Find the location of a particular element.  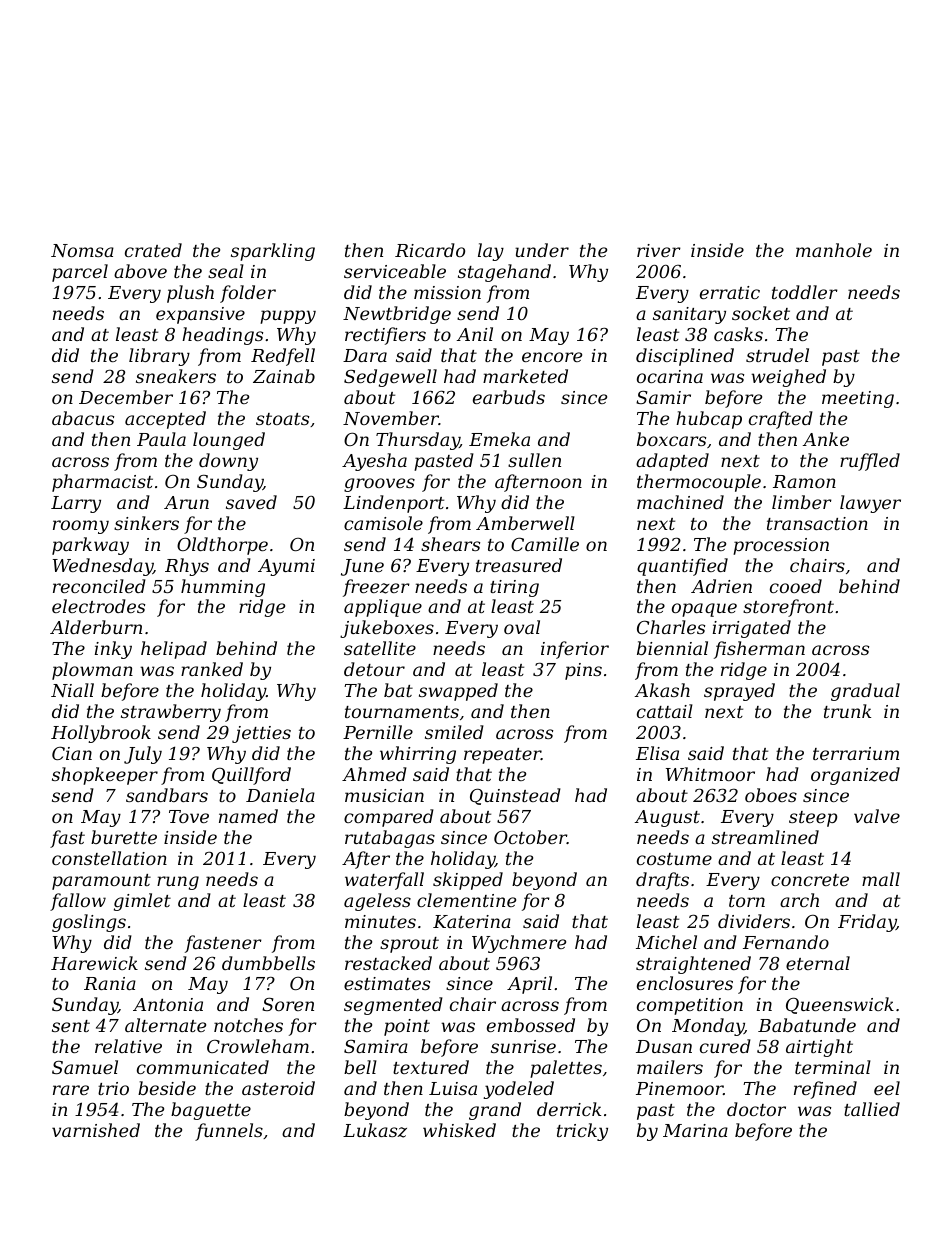

rectifiers is located at coordinates (385, 336).
